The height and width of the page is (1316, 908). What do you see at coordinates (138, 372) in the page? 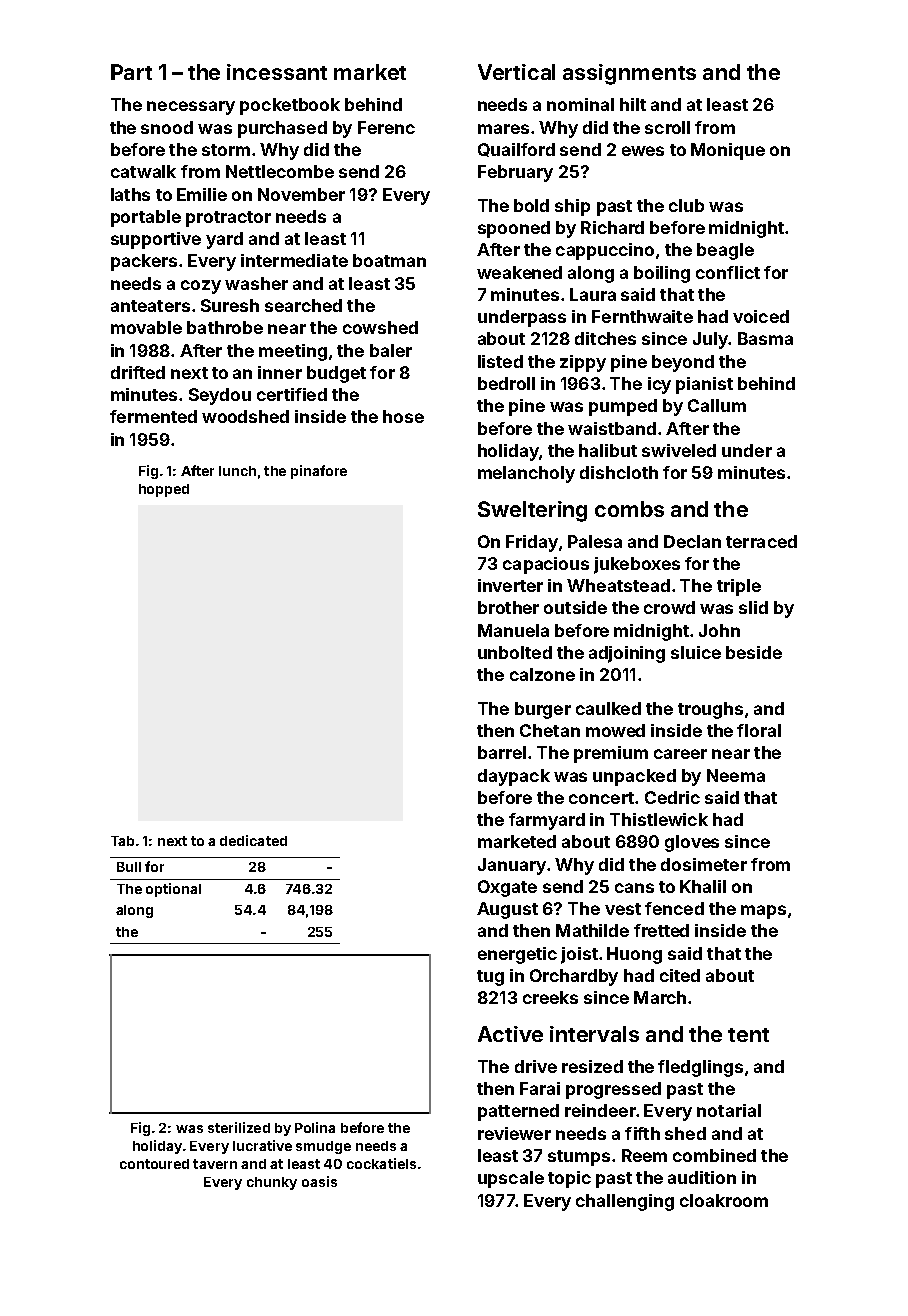
I see `drifted` at bounding box center [138, 372].
